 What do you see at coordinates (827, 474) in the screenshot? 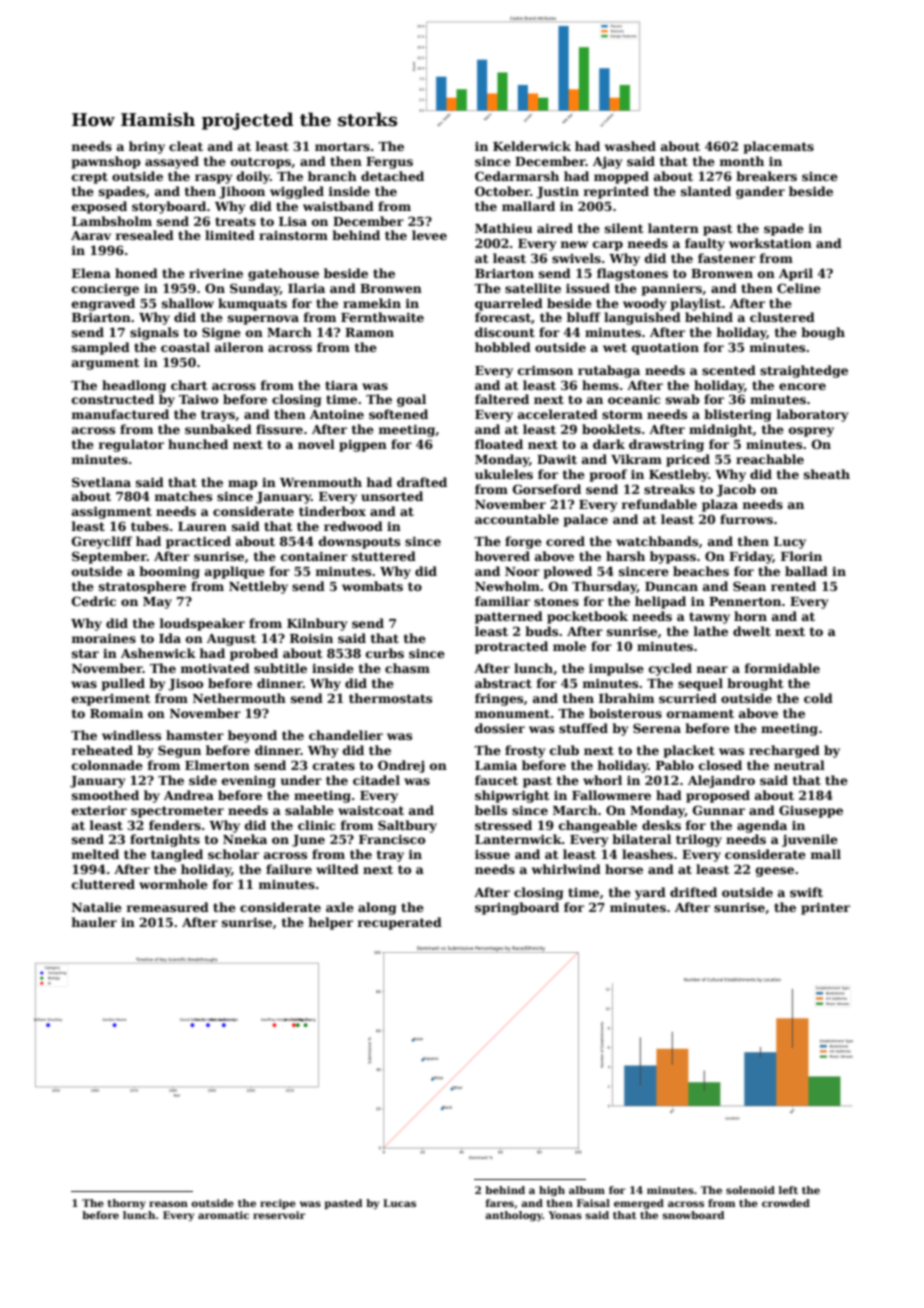
I see `sheath` at bounding box center [827, 474].
